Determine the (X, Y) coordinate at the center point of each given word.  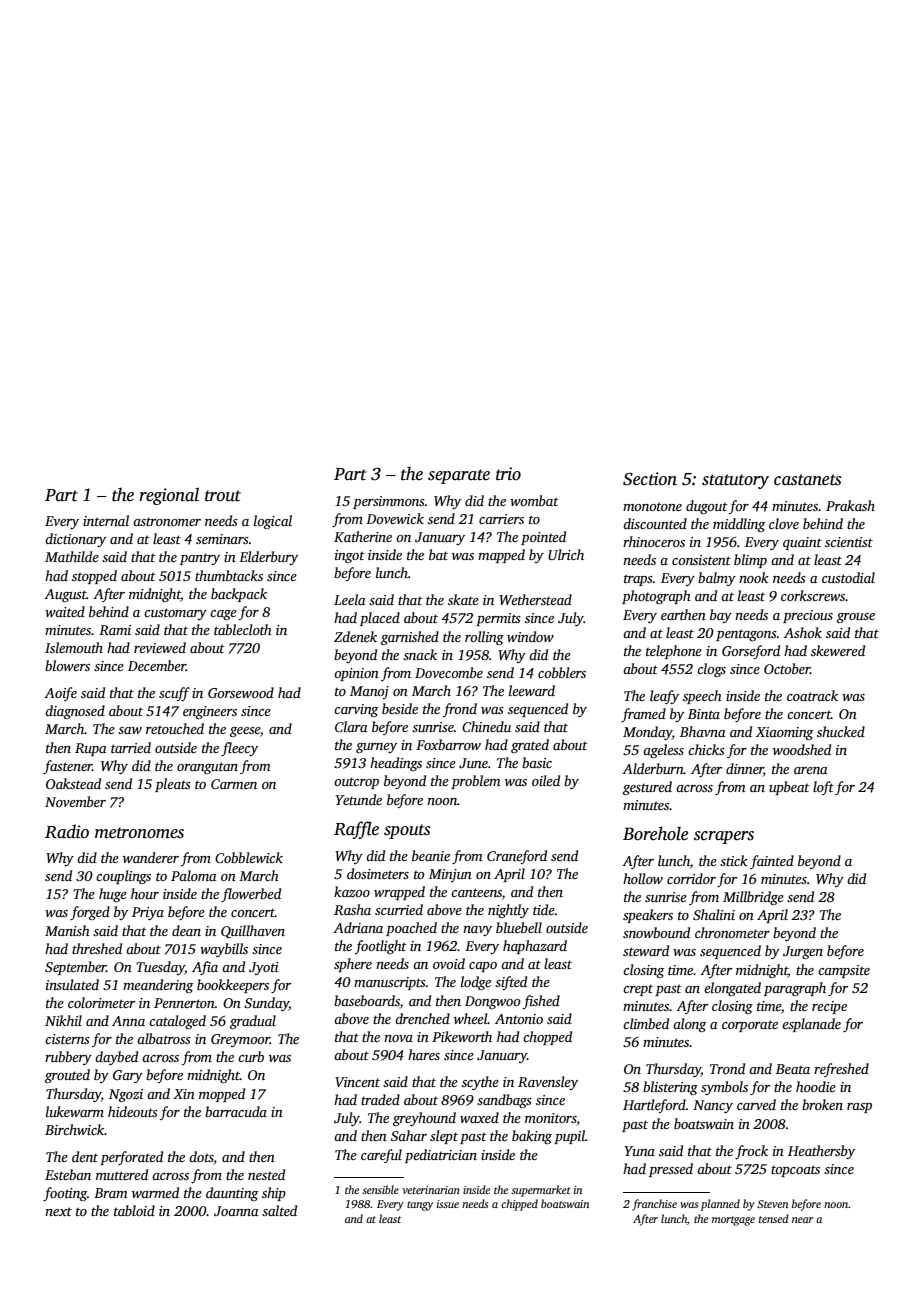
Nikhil (63, 1020)
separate (459, 476)
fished (541, 1002)
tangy (420, 1206)
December (157, 665)
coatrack (812, 695)
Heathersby (821, 1152)
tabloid (134, 1210)
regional (169, 496)
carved (756, 1104)
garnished (410, 638)
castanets (807, 480)
